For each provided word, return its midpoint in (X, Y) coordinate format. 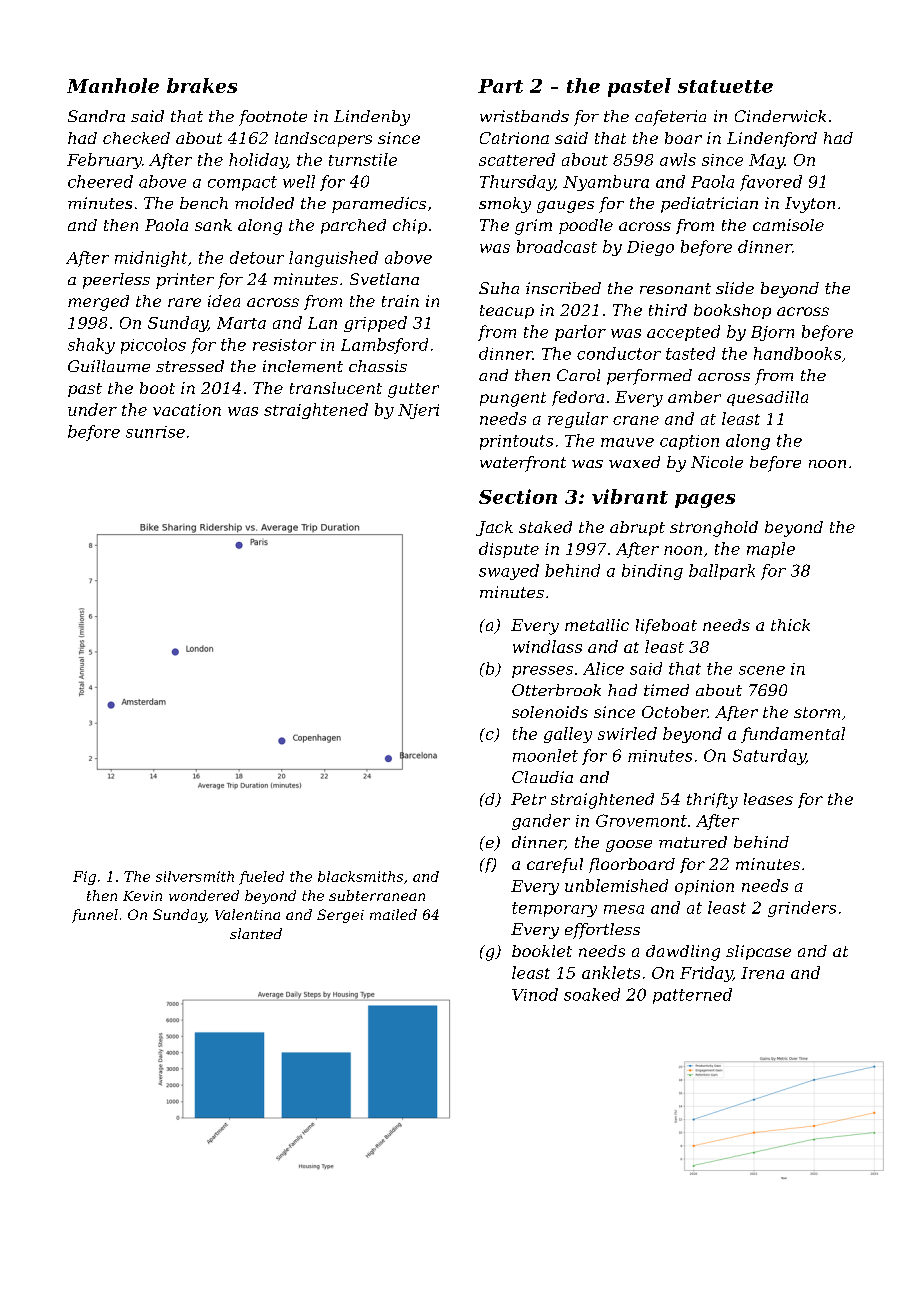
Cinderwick (780, 116)
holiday (258, 161)
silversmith (195, 876)
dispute (509, 550)
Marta (241, 323)
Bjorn (772, 333)
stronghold (714, 529)
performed (649, 377)
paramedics (379, 205)
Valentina (247, 914)
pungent (513, 399)
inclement (303, 366)
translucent (336, 388)
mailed (393, 914)
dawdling (683, 953)
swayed (509, 572)
